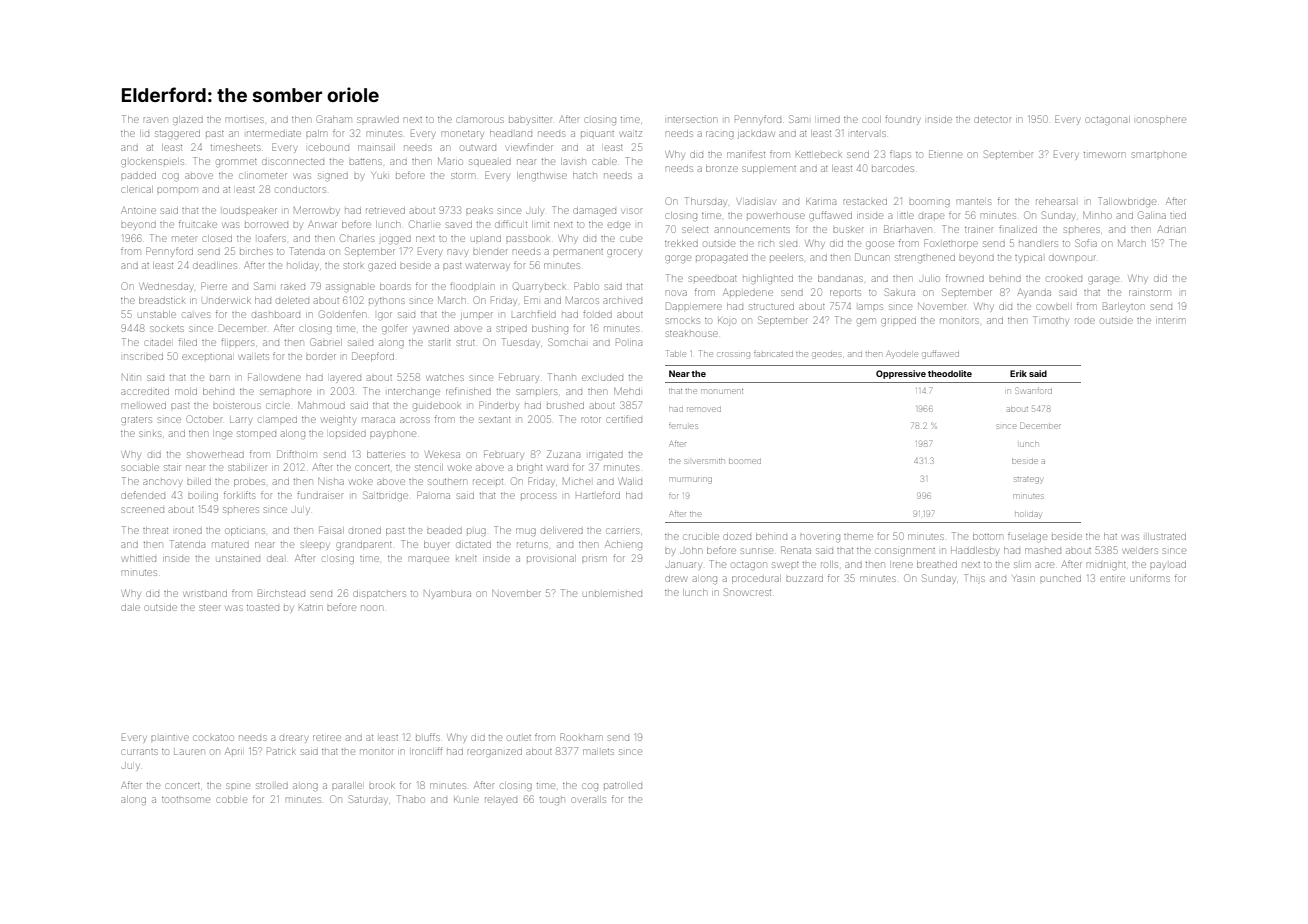 The height and width of the screenshot is (924, 1308). What do you see at coordinates (1149, 578) in the screenshot?
I see `uniforms` at bounding box center [1149, 578].
